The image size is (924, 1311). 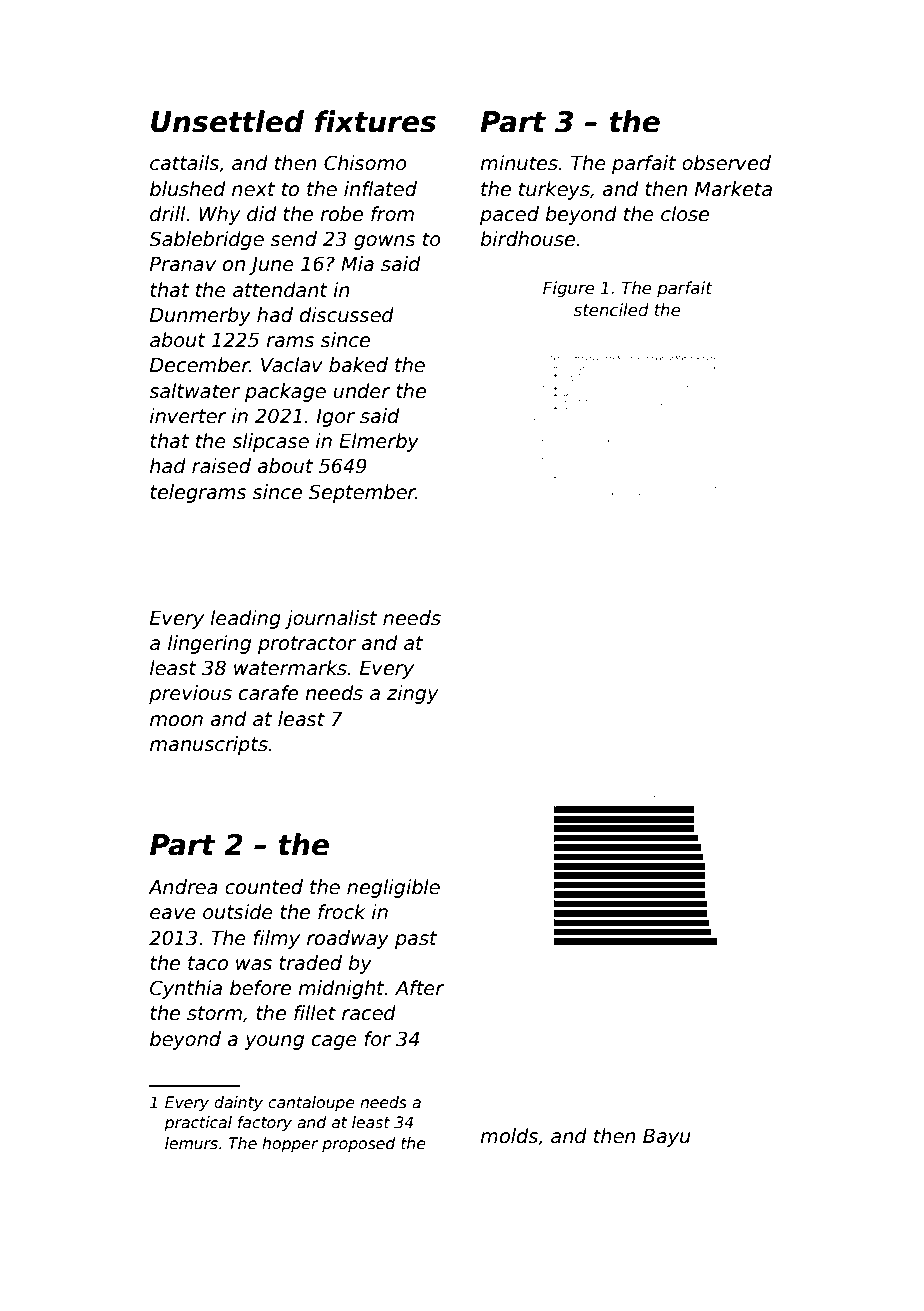 What do you see at coordinates (519, 163) in the screenshot?
I see `minutes` at bounding box center [519, 163].
